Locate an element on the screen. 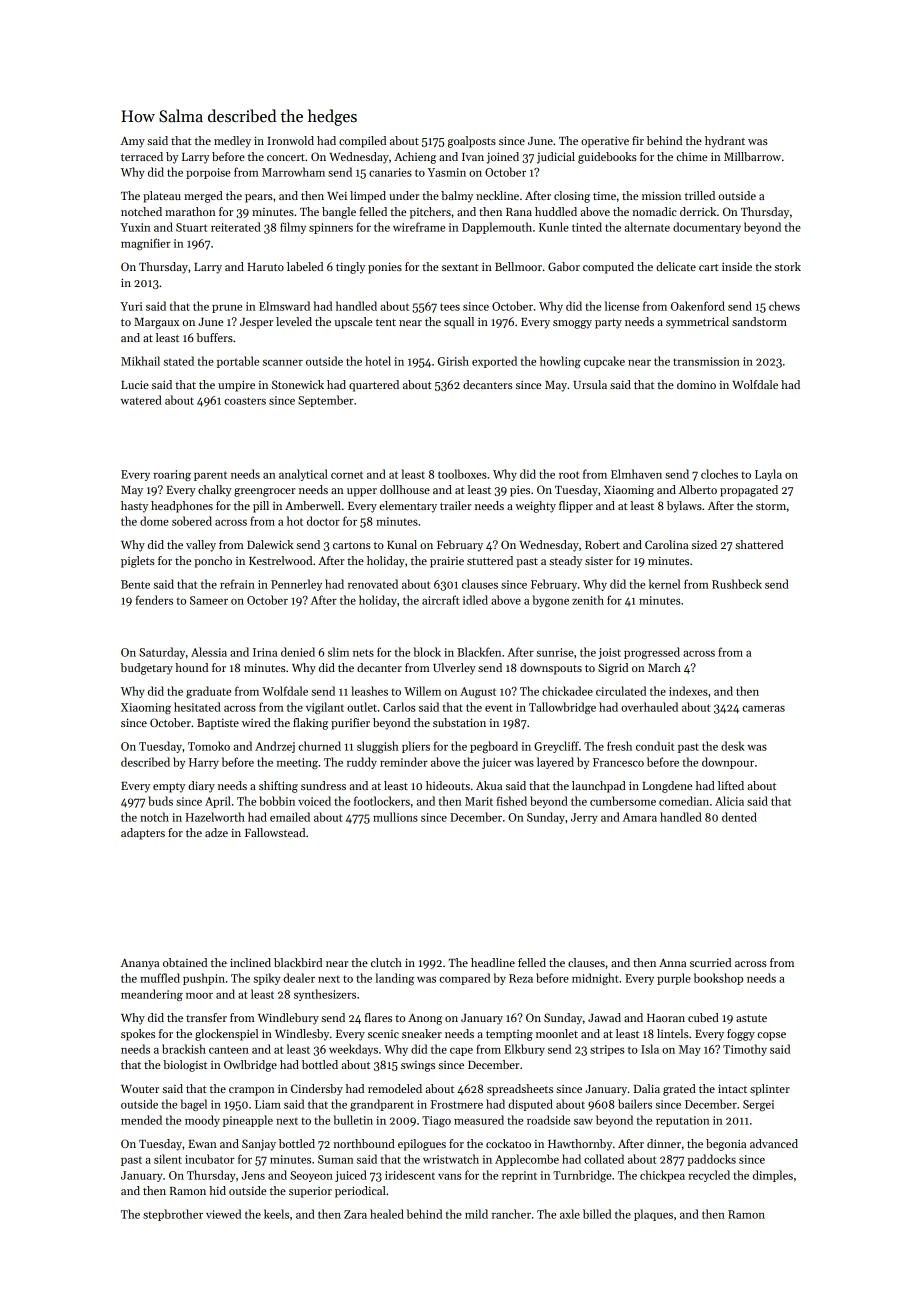 This screenshot has height=1308, width=924. keels is located at coordinates (276, 1214).
